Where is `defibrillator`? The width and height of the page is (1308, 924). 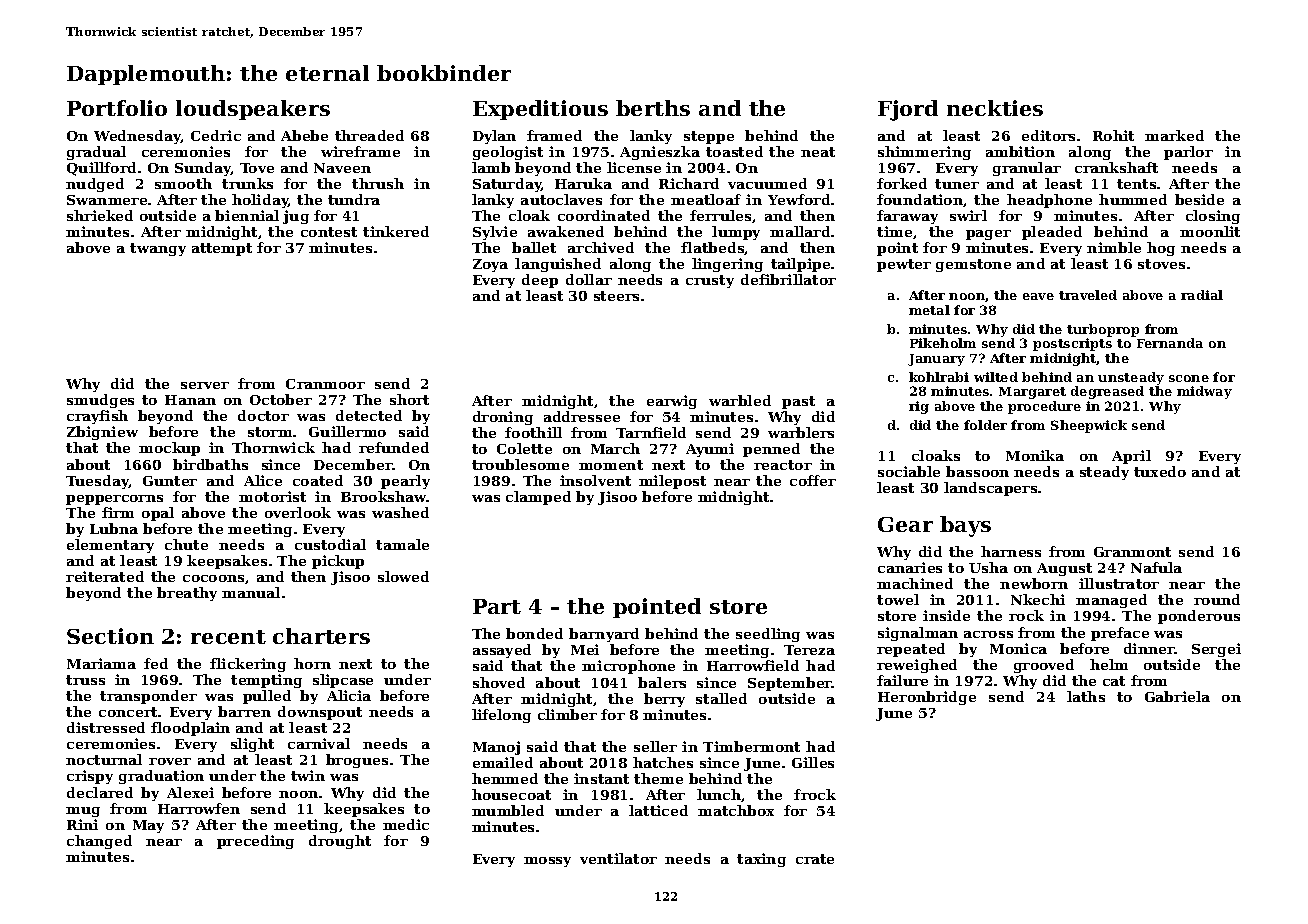 defibrillator is located at coordinates (788, 279).
